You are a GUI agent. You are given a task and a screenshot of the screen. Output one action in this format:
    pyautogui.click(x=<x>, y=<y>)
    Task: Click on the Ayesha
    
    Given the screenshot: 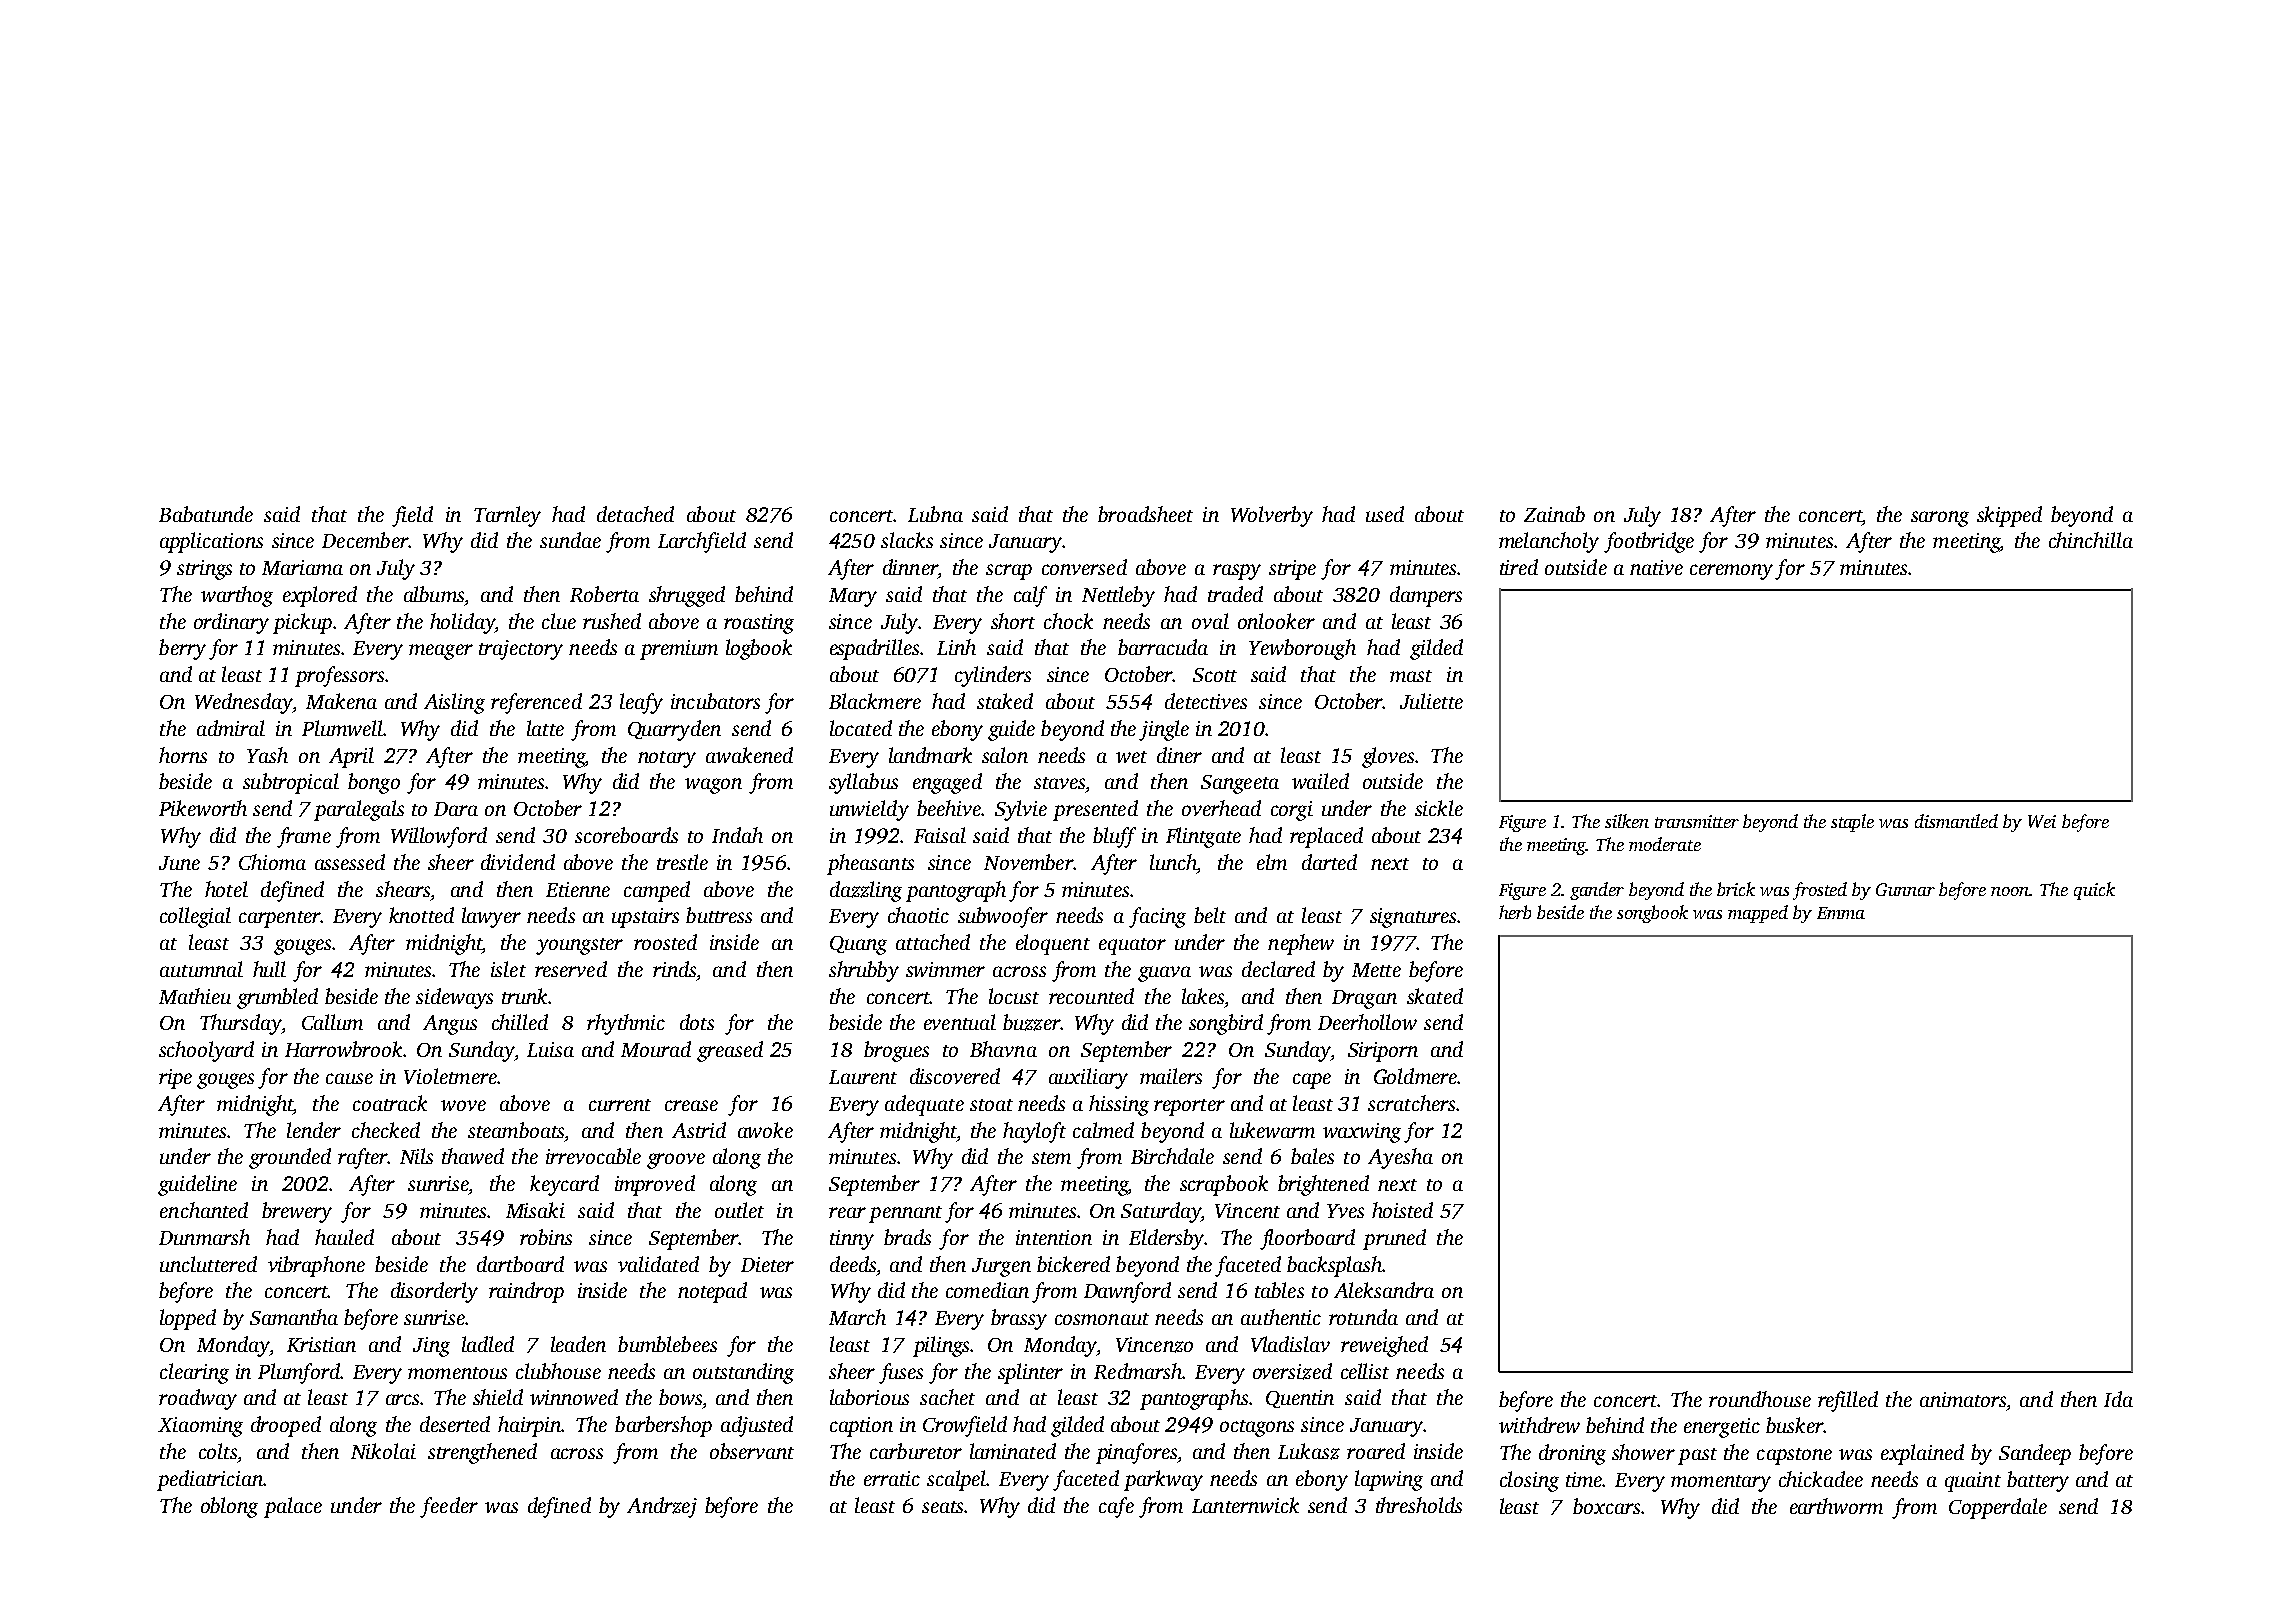 What is the action you would take?
    pyautogui.click(x=1400, y=1158)
